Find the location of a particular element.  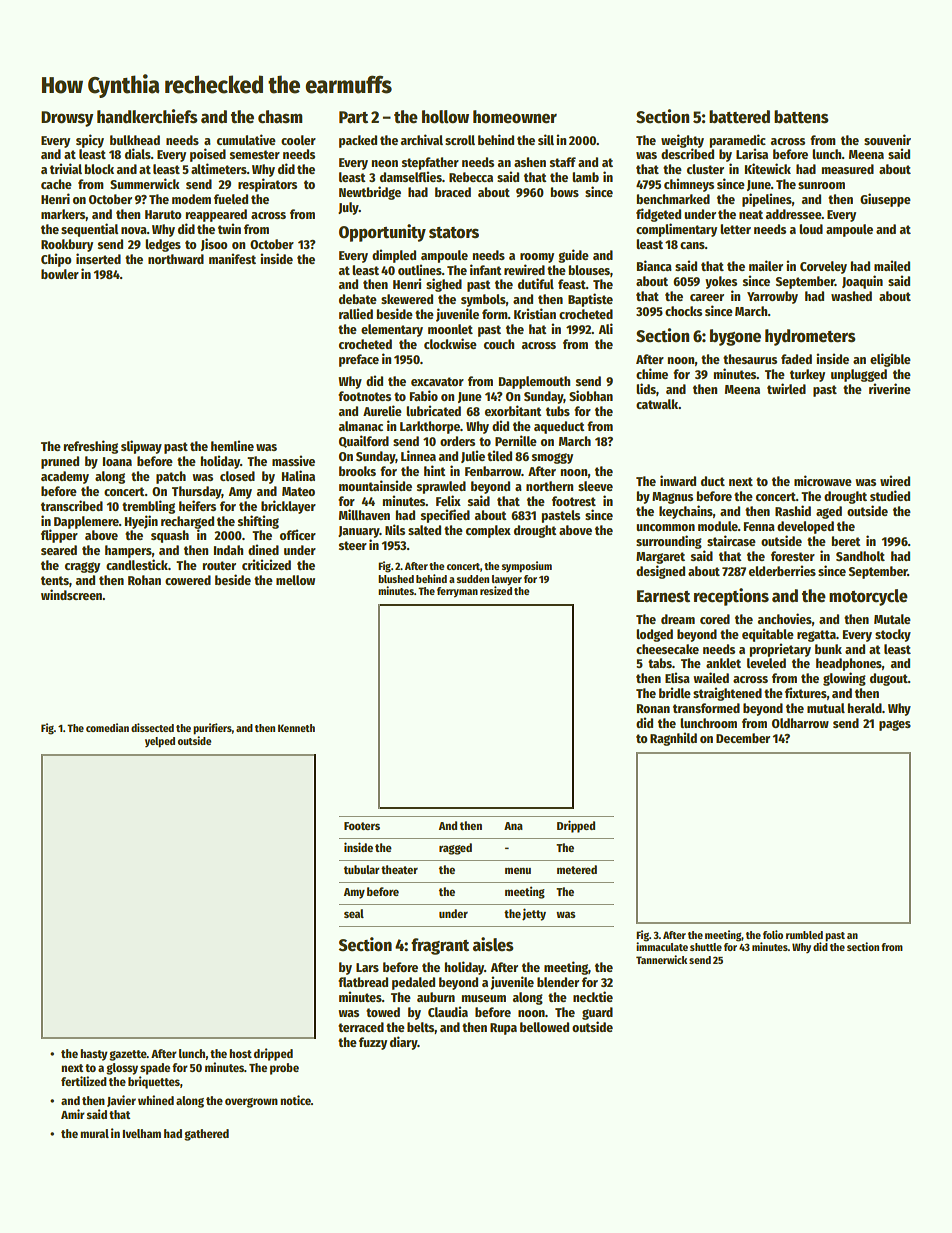

lubricated is located at coordinates (433, 410).
